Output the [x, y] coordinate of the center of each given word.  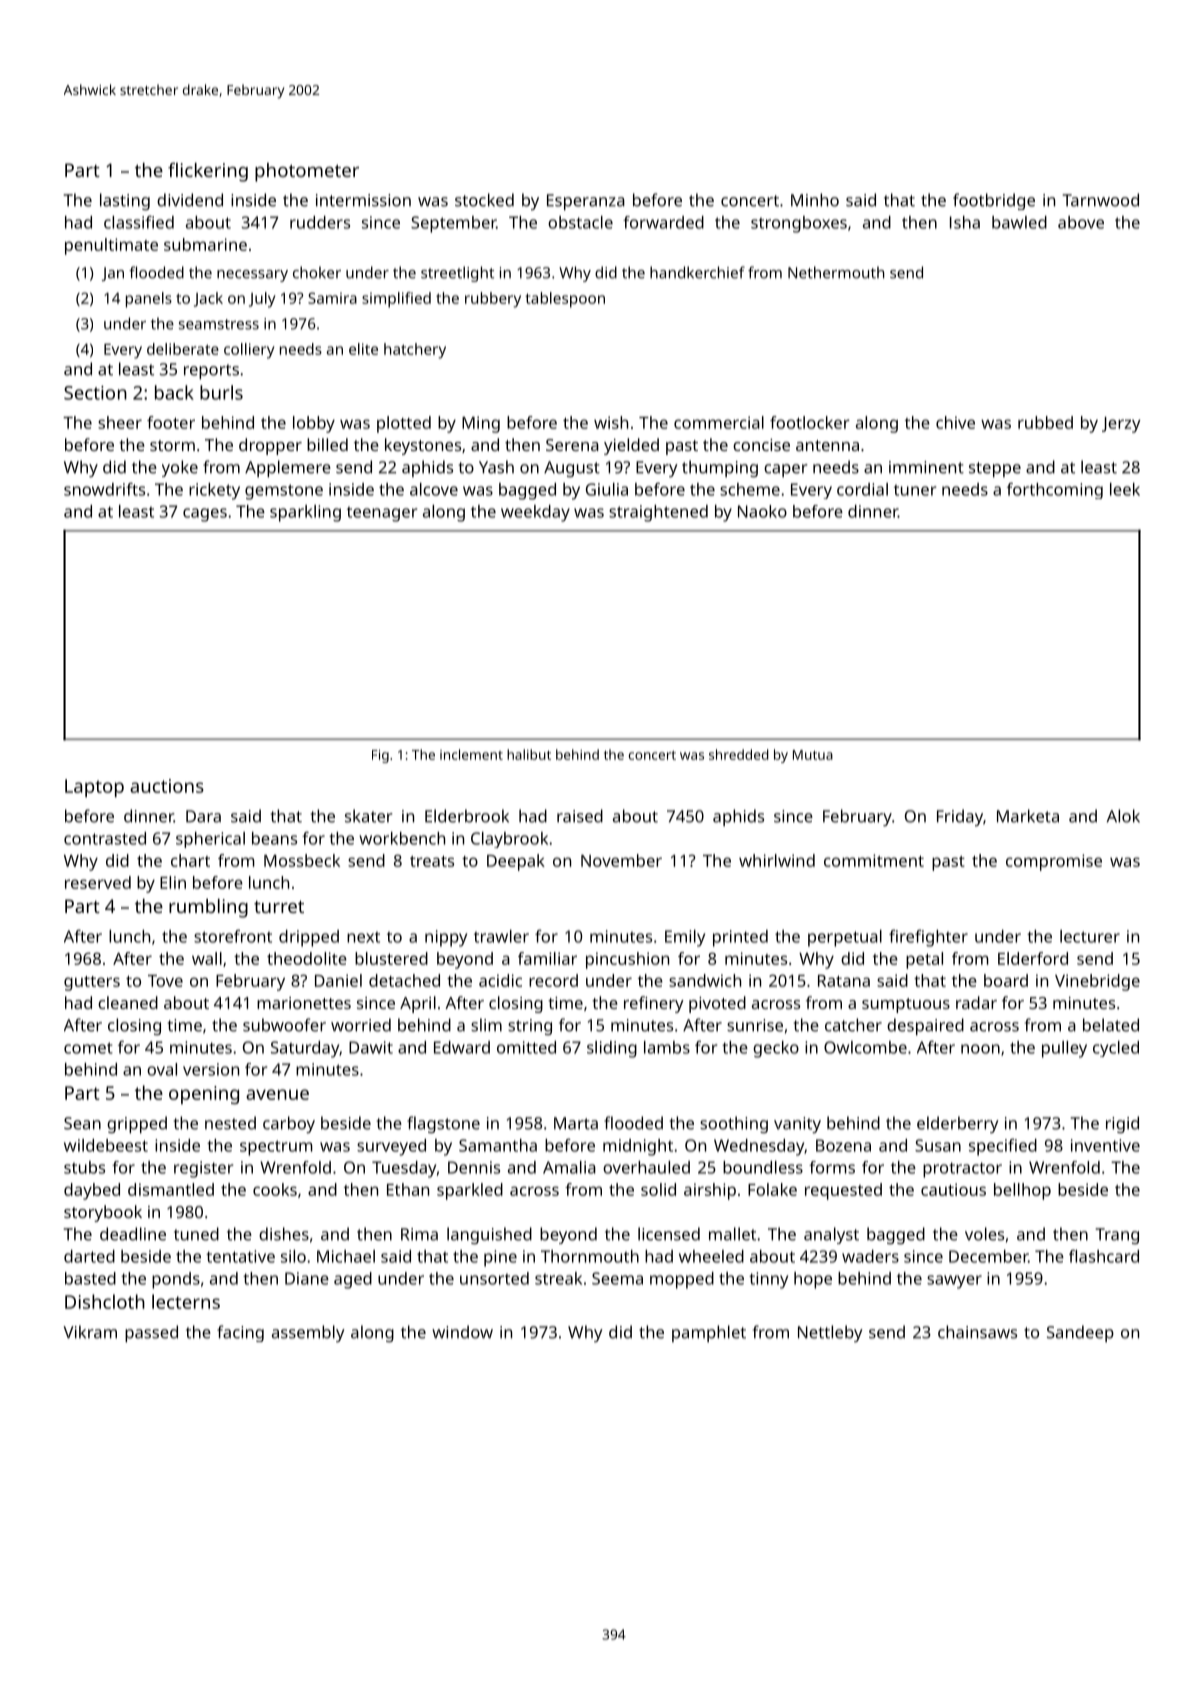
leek [1125, 489]
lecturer [1090, 936]
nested [230, 1123]
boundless [763, 1167]
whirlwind [777, 860]
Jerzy [1121, 425]
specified [1003, 1147]
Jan [113, 274]
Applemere [288, 469]
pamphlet [709, 1333]
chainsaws [977, 1332]
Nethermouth [836, 272]
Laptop [94, 788]
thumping [720, 468]
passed [151, 1334]
